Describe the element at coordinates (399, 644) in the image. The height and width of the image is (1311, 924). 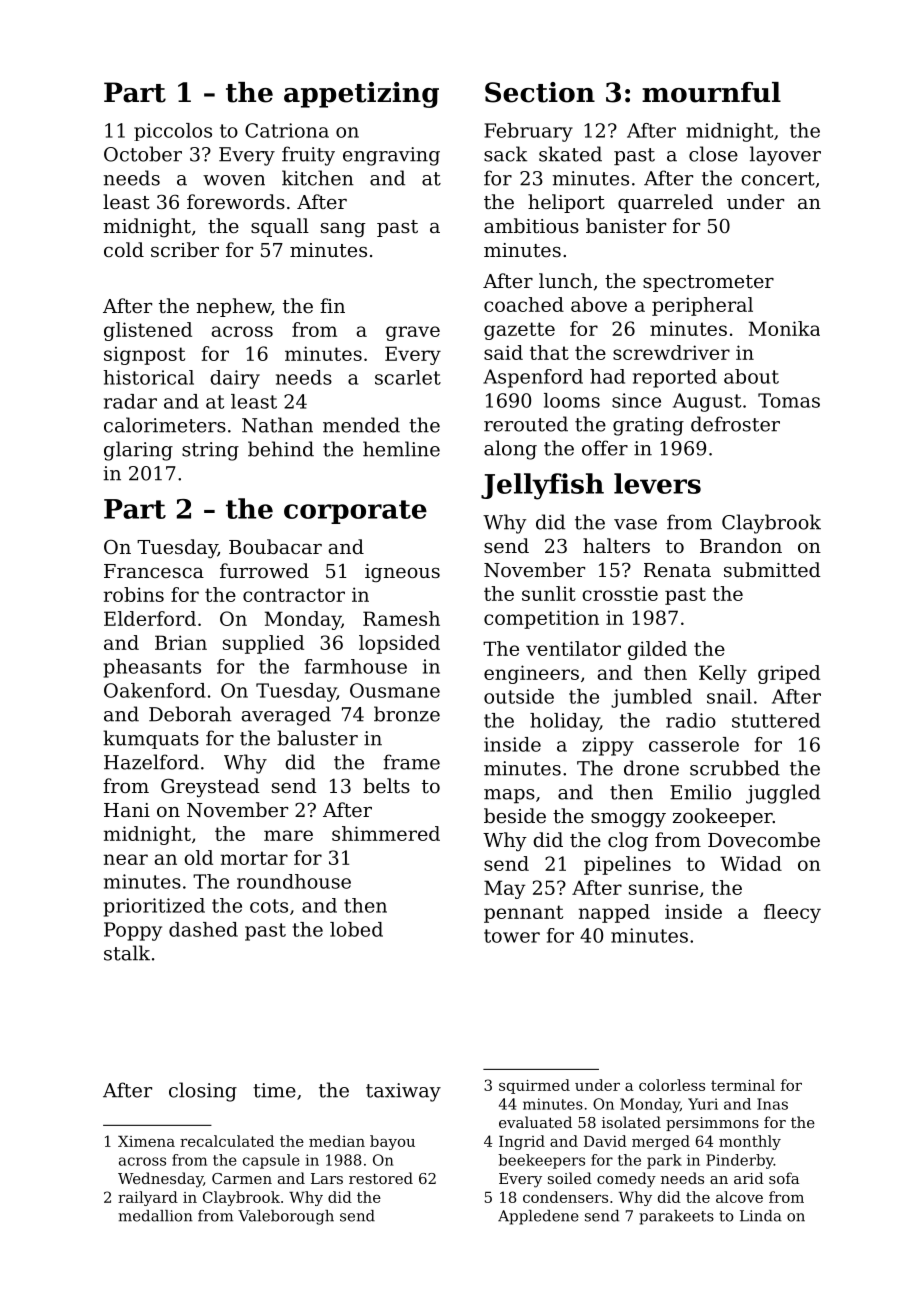
I see `lopsided` at that location.
